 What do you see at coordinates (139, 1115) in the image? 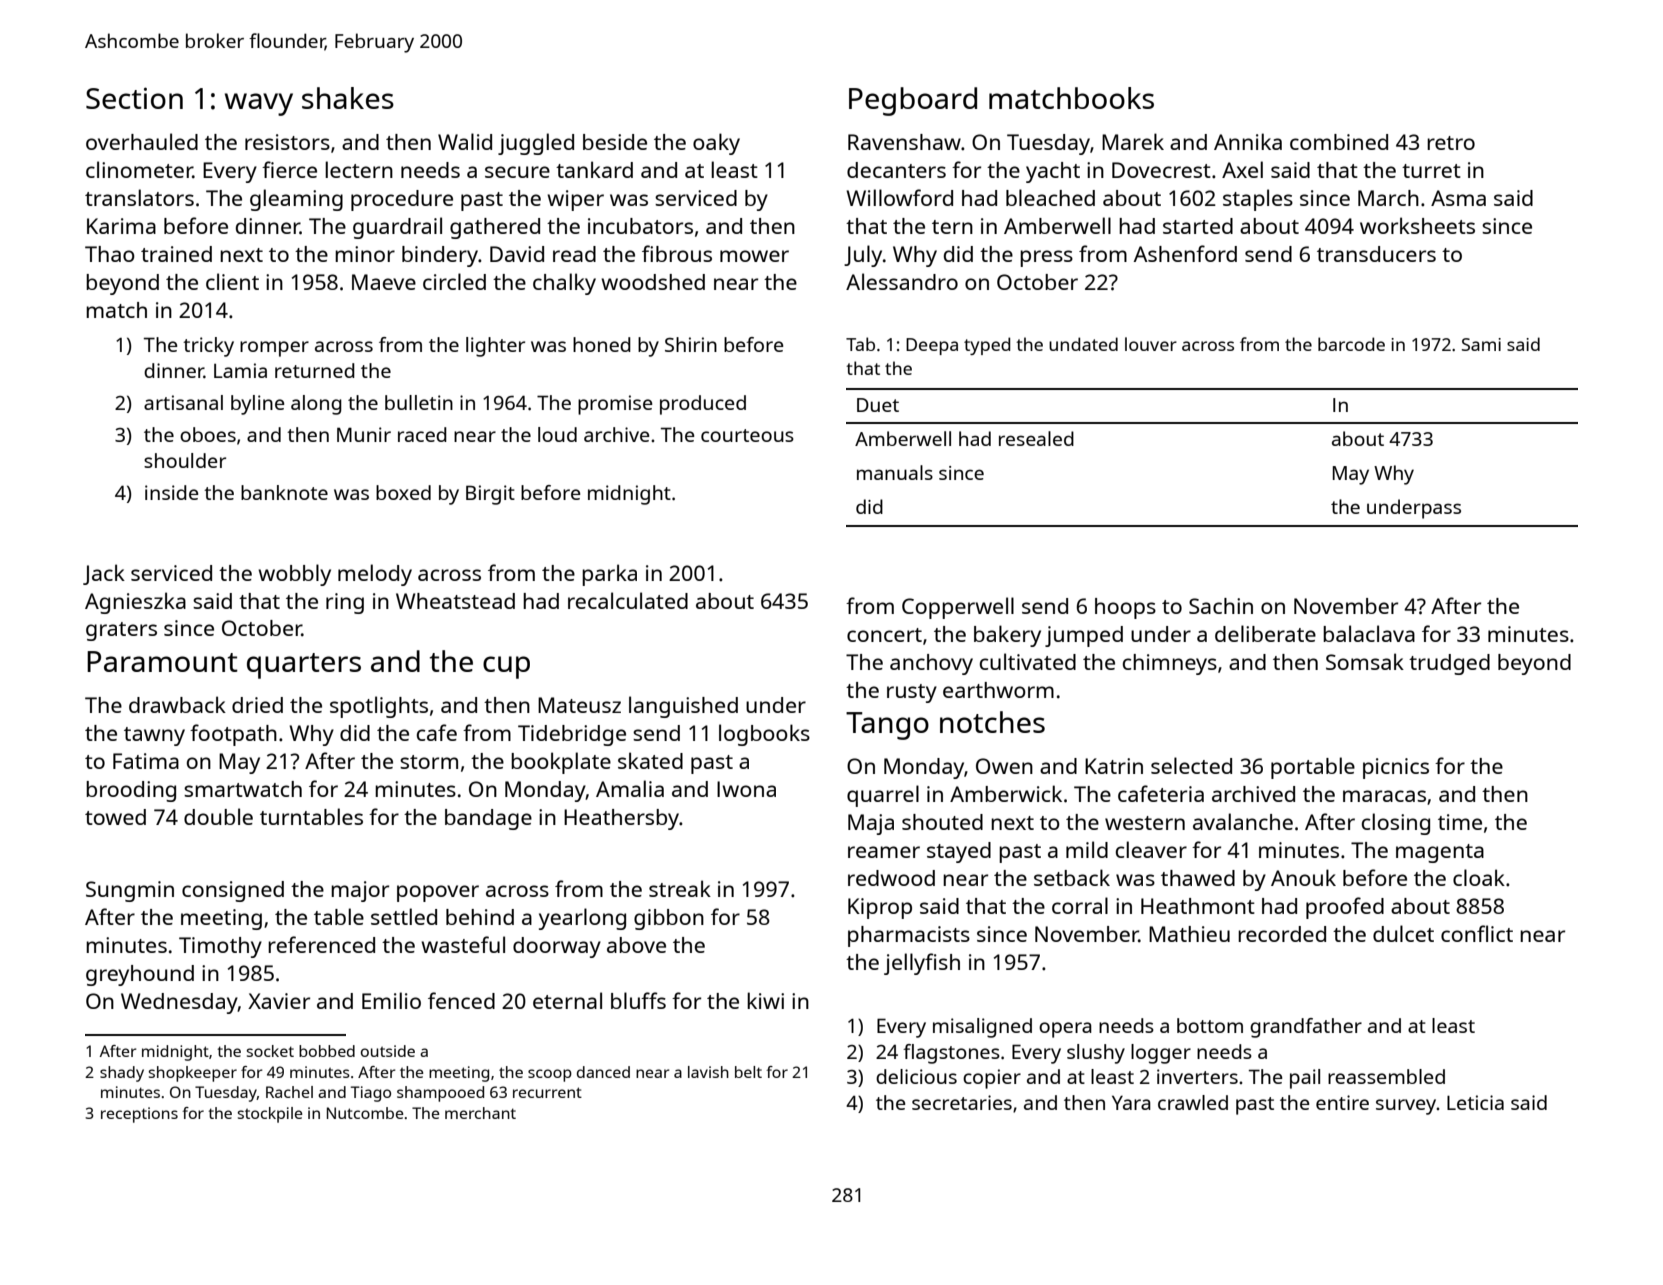
I see `receptions` at bounding box center [139, 1115].
